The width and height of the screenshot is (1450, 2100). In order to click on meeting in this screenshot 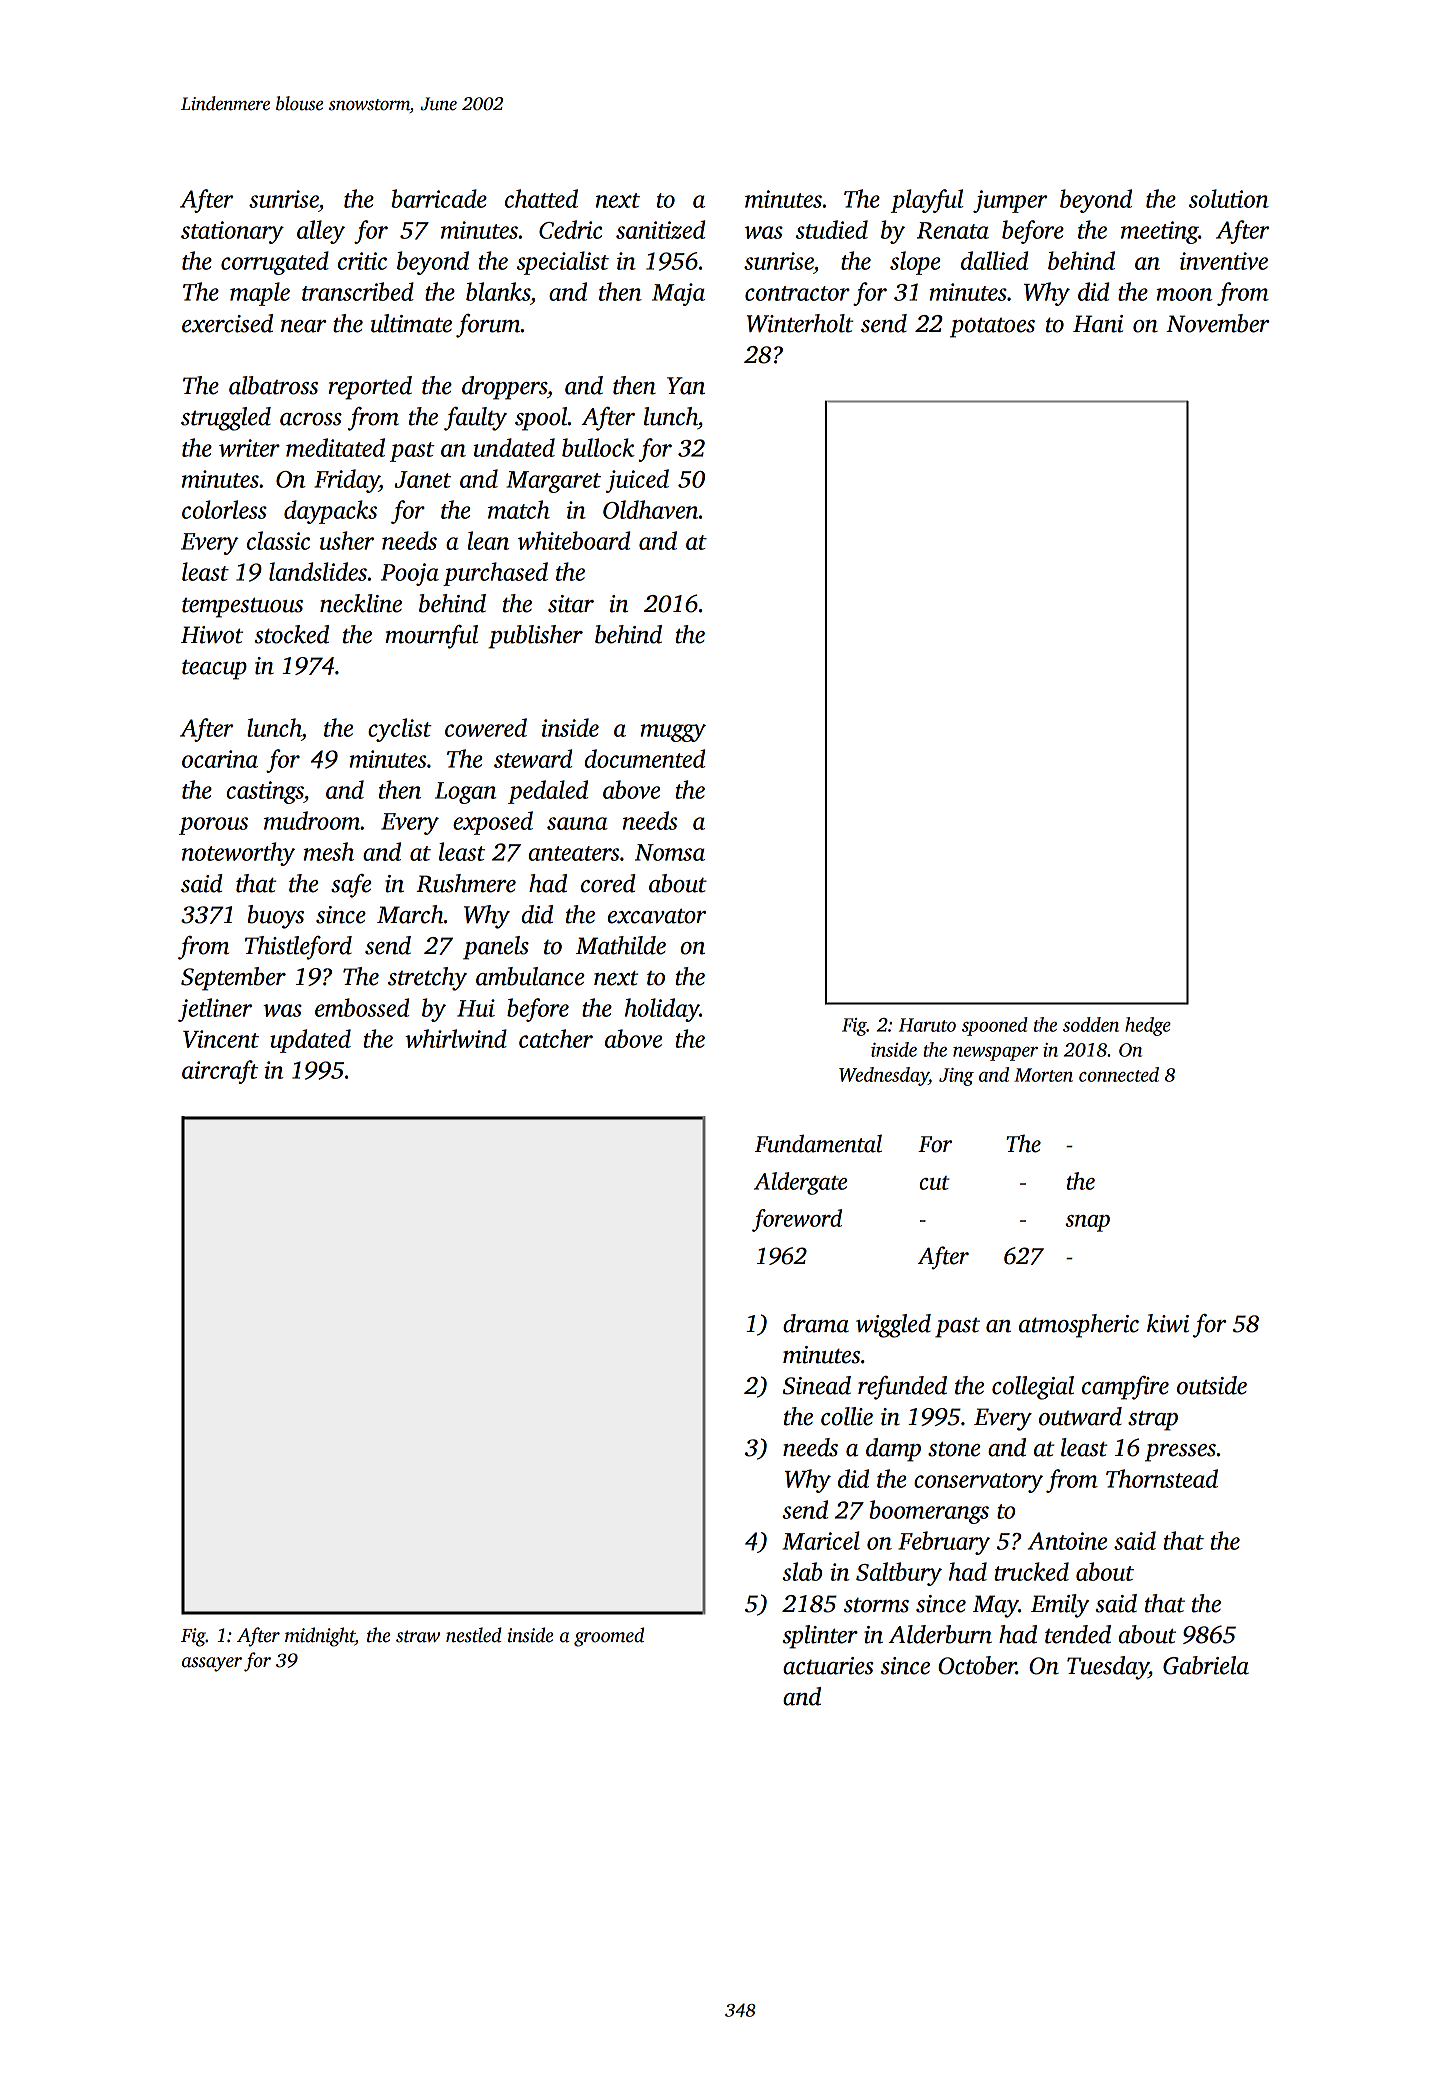, I will do `click(1160, 232)`.
